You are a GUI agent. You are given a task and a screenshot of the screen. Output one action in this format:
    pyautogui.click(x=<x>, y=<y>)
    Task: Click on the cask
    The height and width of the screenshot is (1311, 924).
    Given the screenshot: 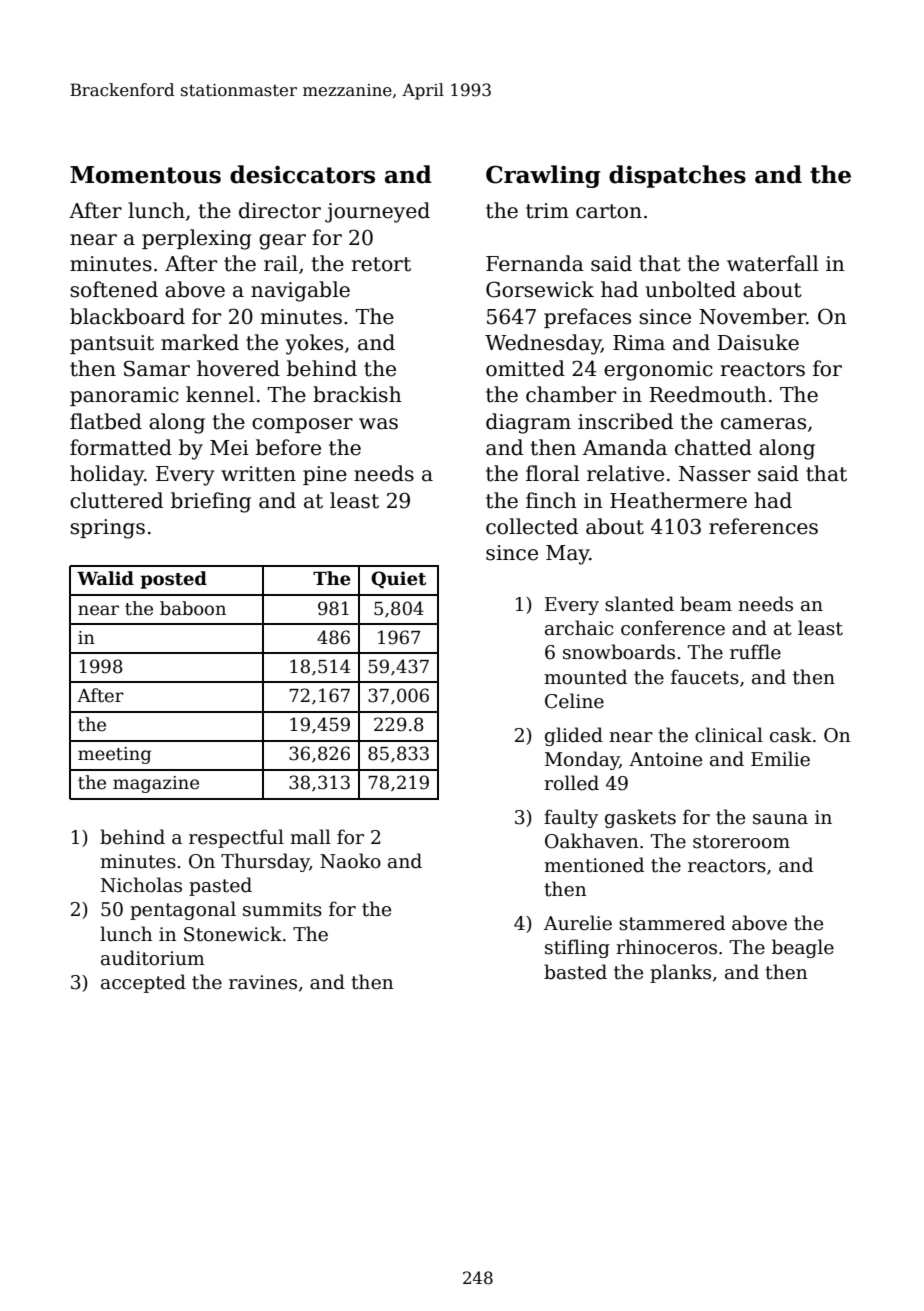 What is the action you would take?
    pyautogui.click(x=791, y=735)
